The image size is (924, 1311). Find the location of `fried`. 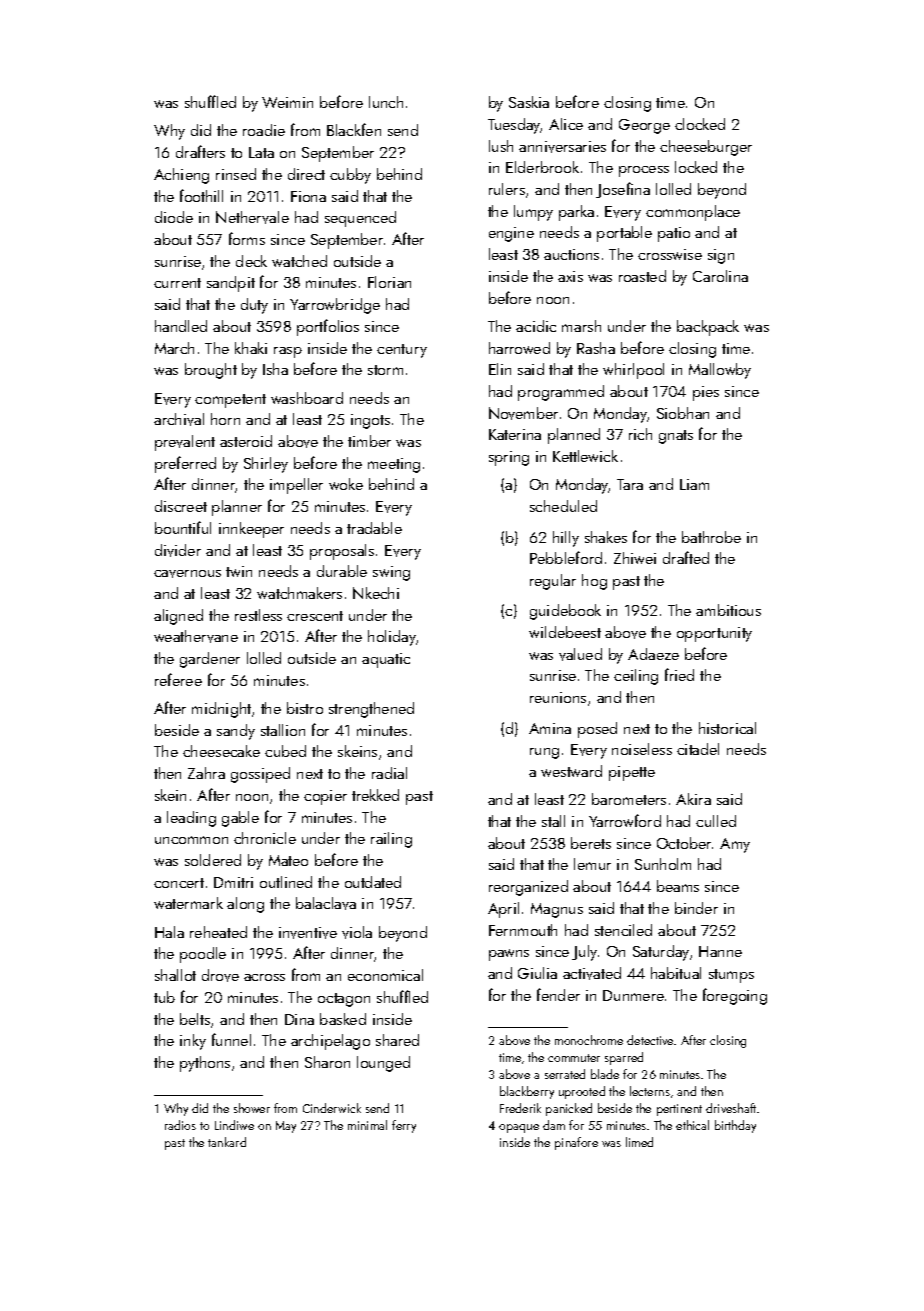

fried is located at coordinates (679, 674).
